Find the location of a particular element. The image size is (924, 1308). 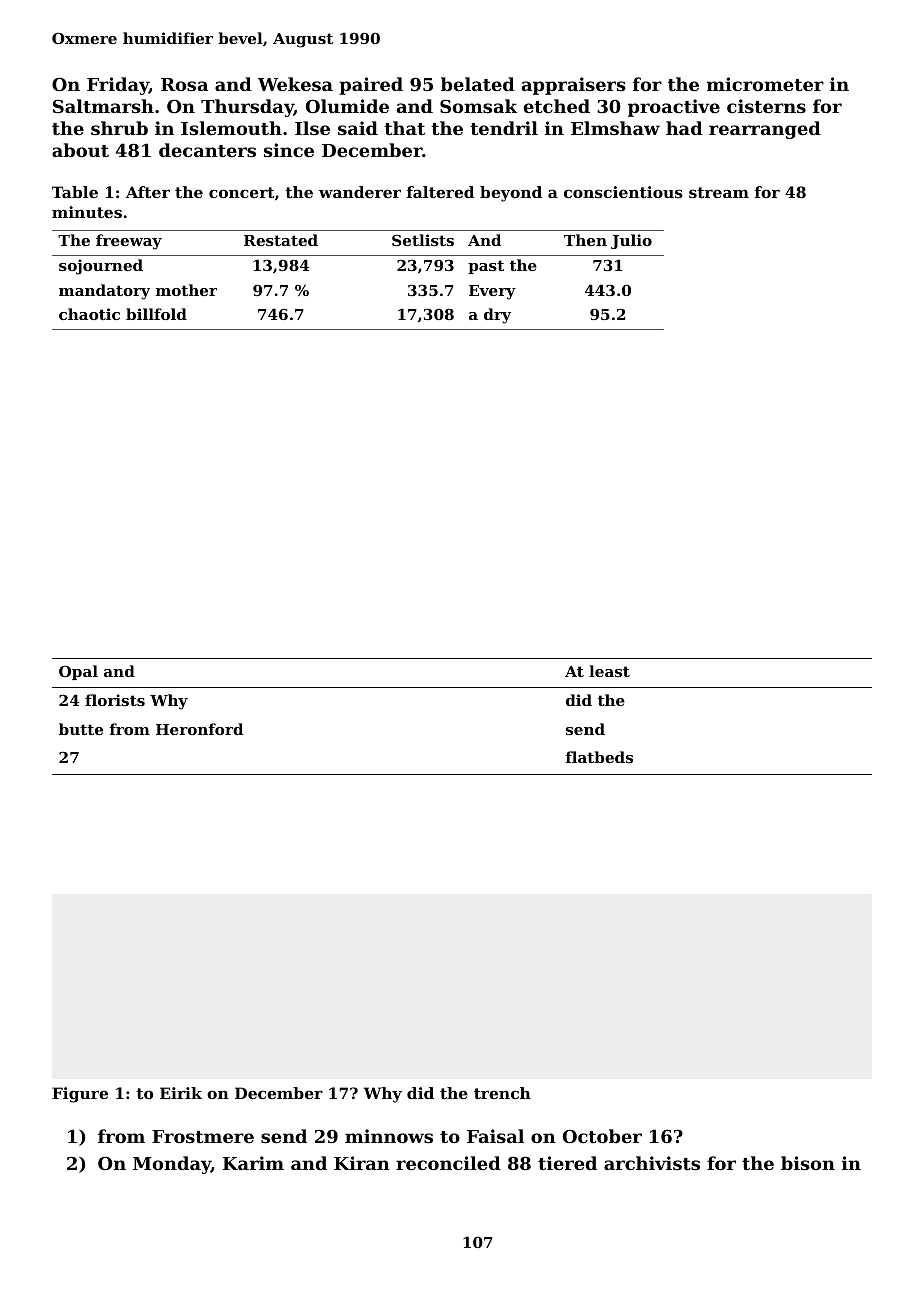

tiered is located at coordinates (567, 1163).
